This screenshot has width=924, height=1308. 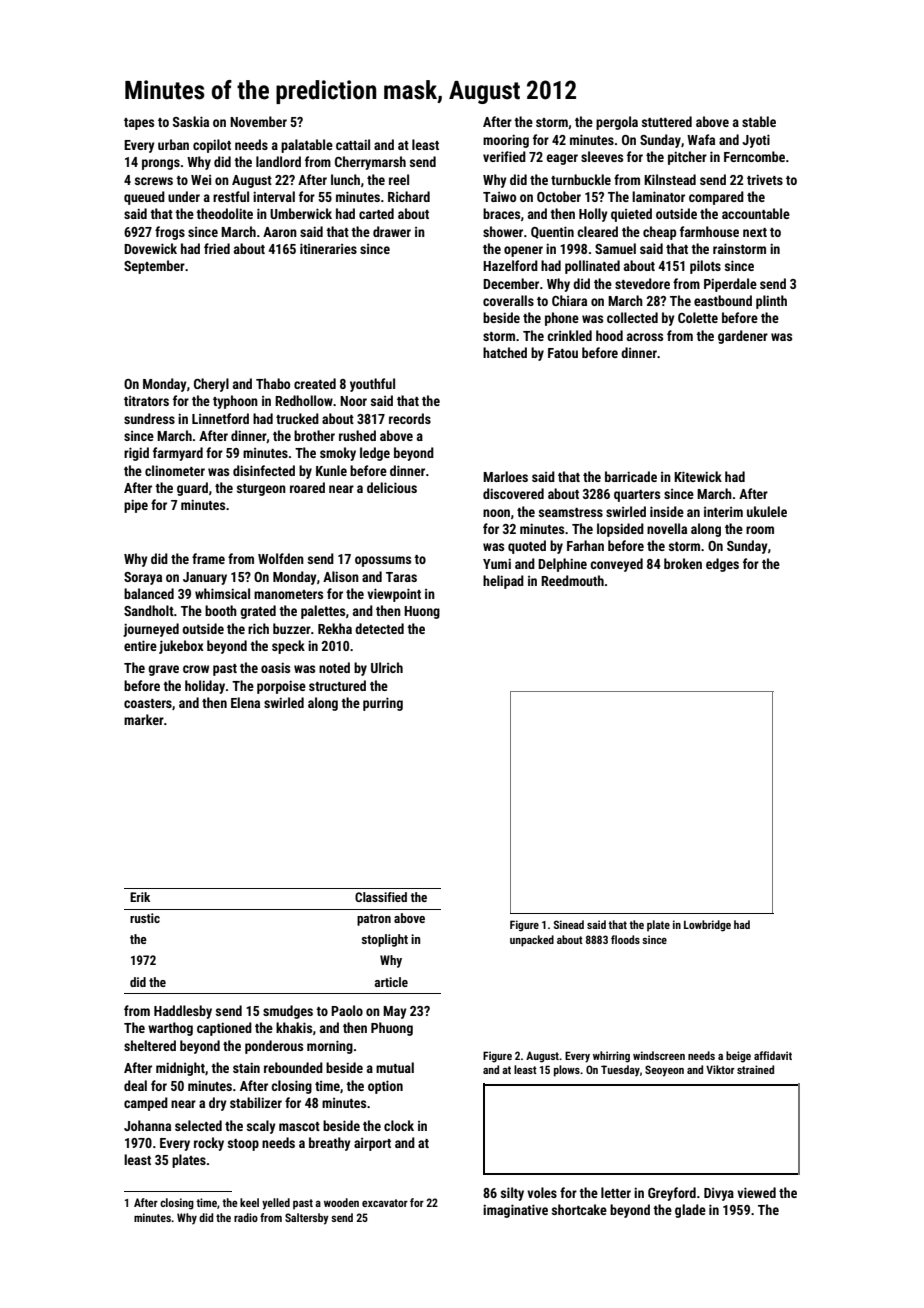 What do you see at coordinates (510, 265) in the screenshot?
I see `Hazelford` at bounding box center [510, 265].
